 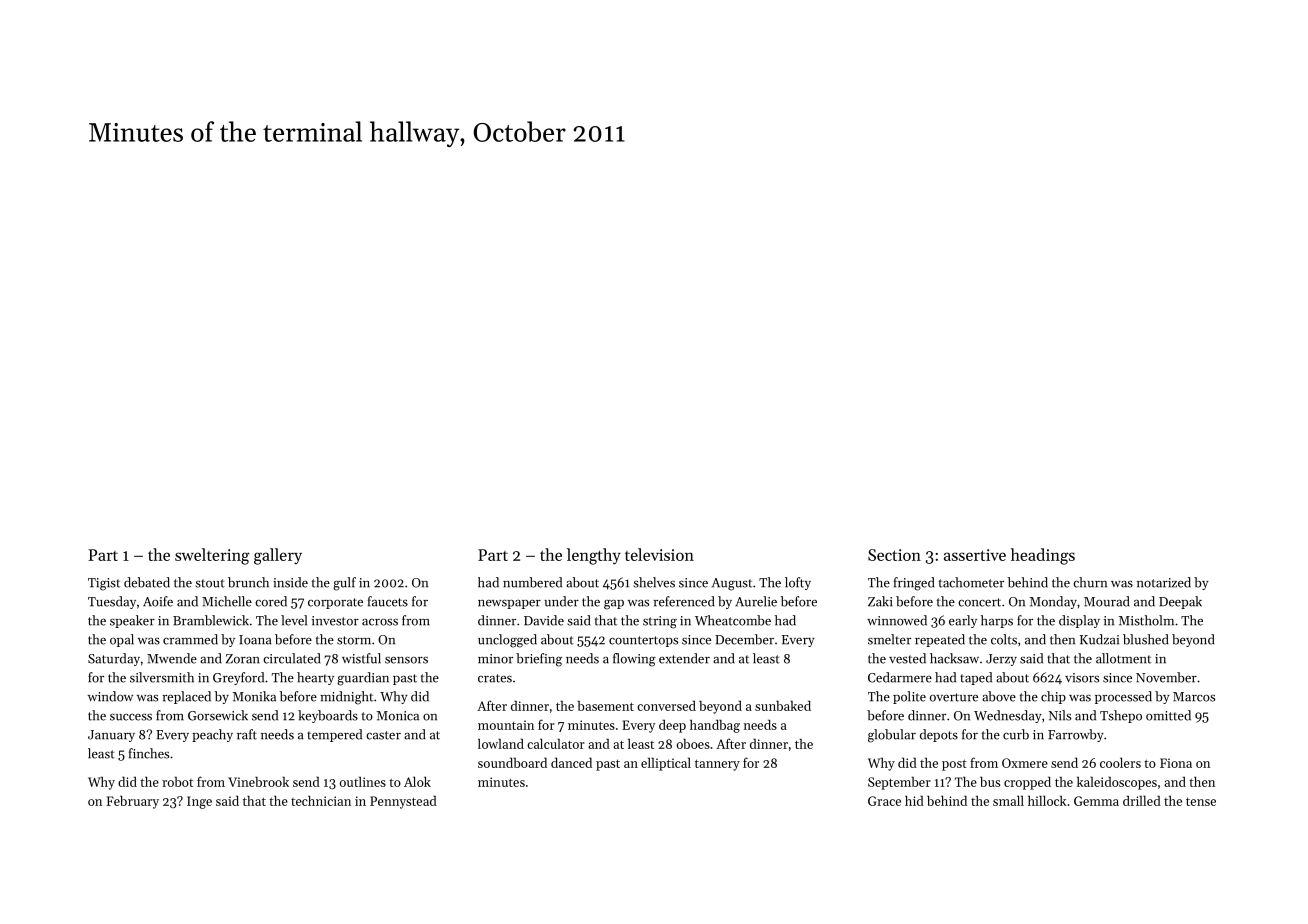 What do you see at coordinates (798, 583) in the screenshot?
I see `lofty` at bounding box center [798, 583].
